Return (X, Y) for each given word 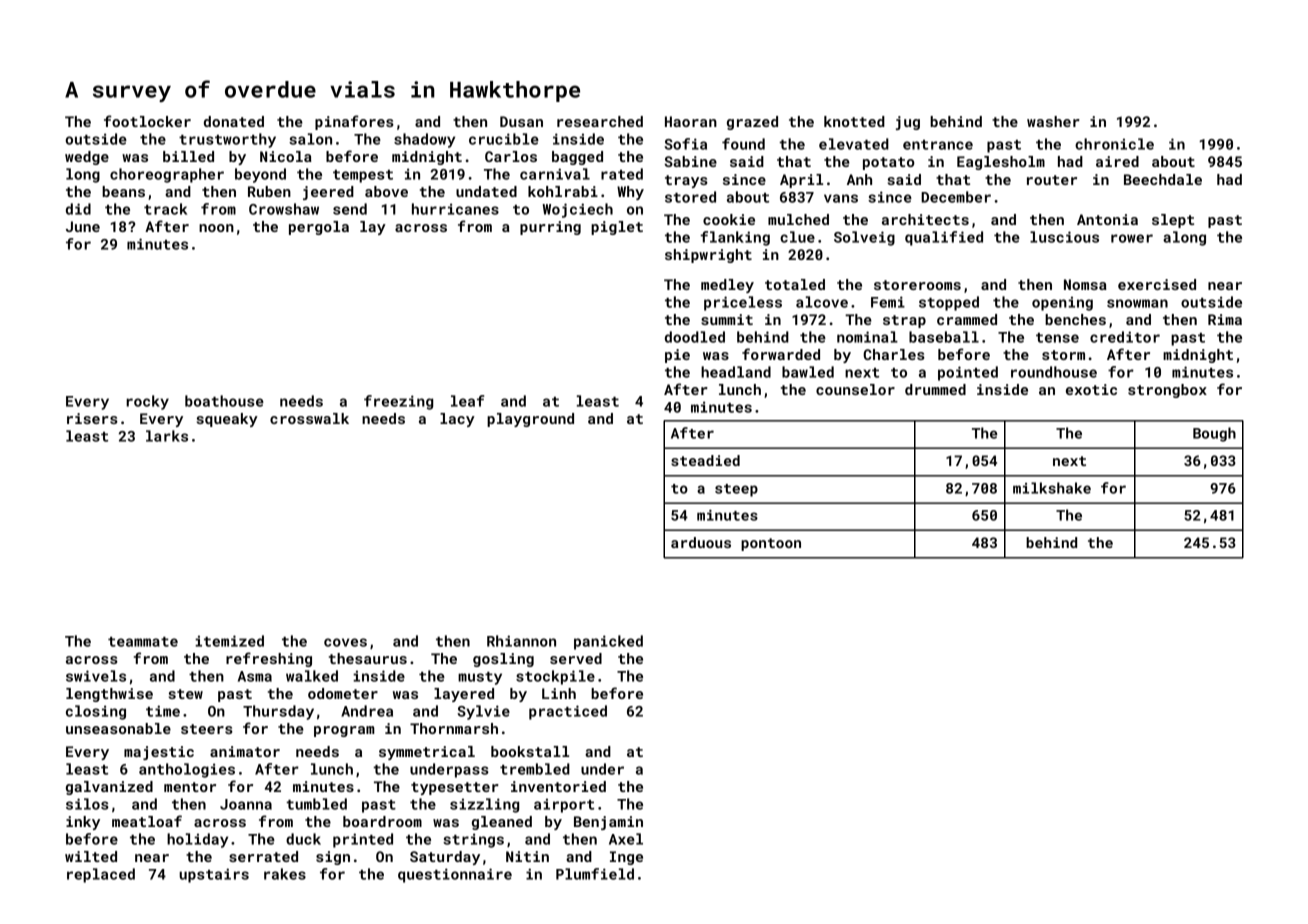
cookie (729, 219)
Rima (1225, 319)
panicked (608, 642)
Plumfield (595, 874)
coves (345, 642)
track (165, 209)
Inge (626, 858)
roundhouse (1054, 372)
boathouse (224, 401)
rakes (285, 874)
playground (530, 420)
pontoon (771, 544)
